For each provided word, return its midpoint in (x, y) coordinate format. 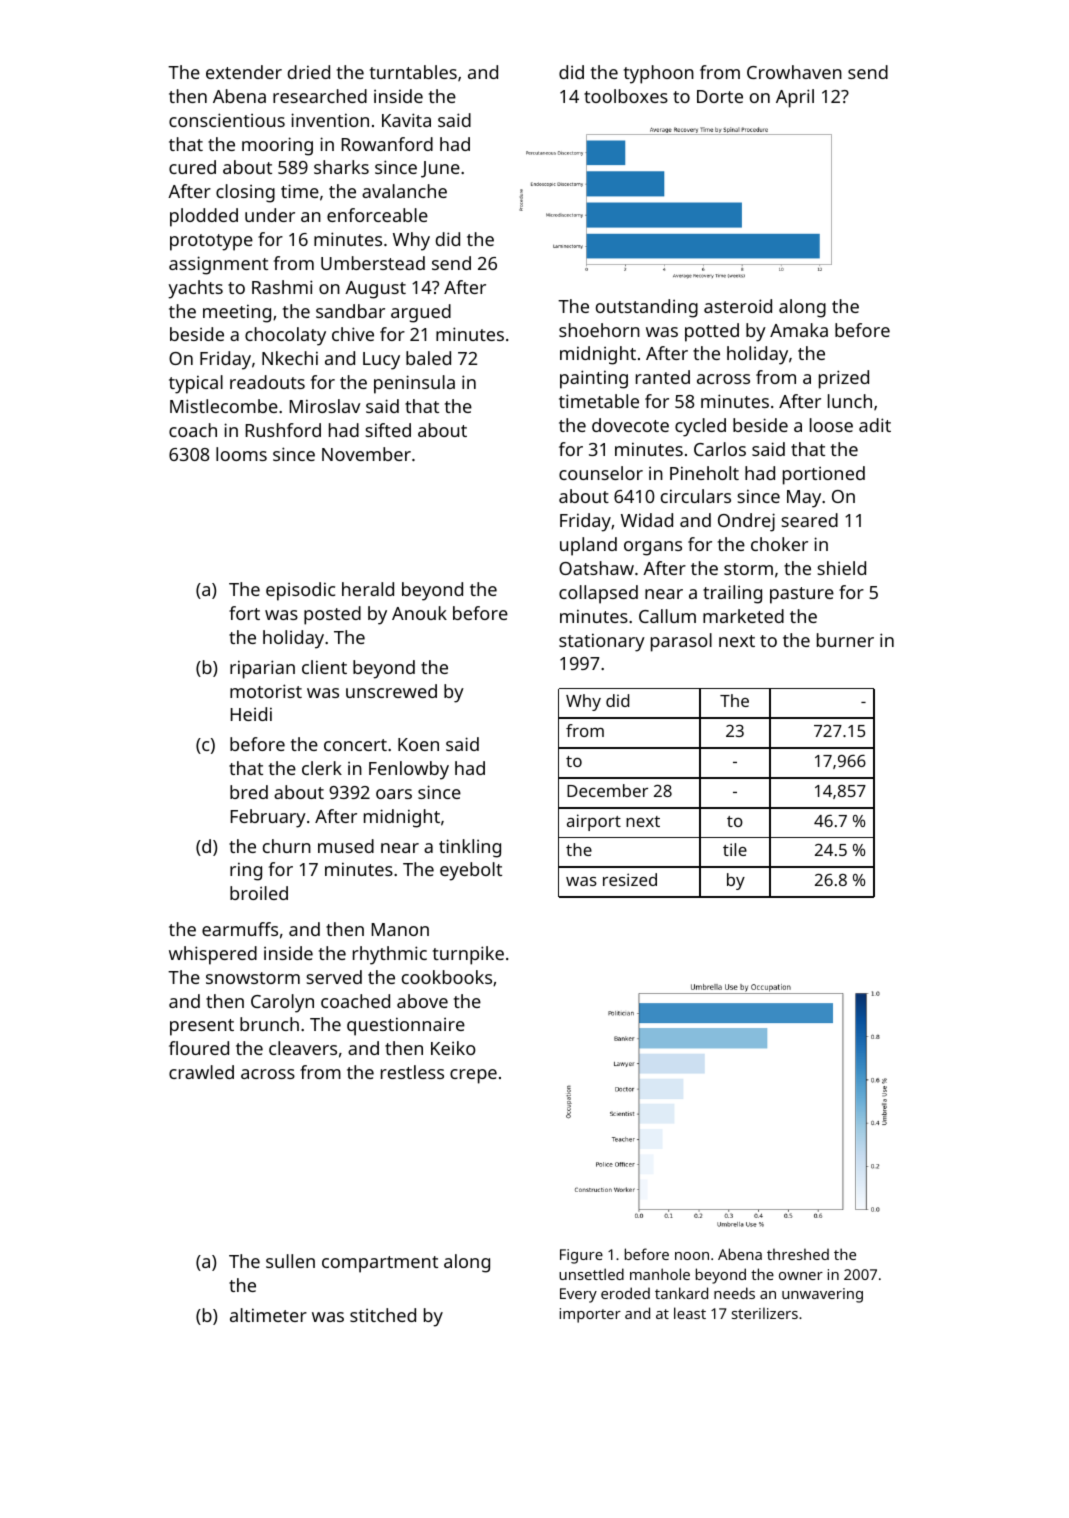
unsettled (591, 1274)
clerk (322, 768)
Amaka (799, 330)
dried (309, 72)
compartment (380, 1264)
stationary (602, 642)
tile (735, 849)
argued (421, 313)
